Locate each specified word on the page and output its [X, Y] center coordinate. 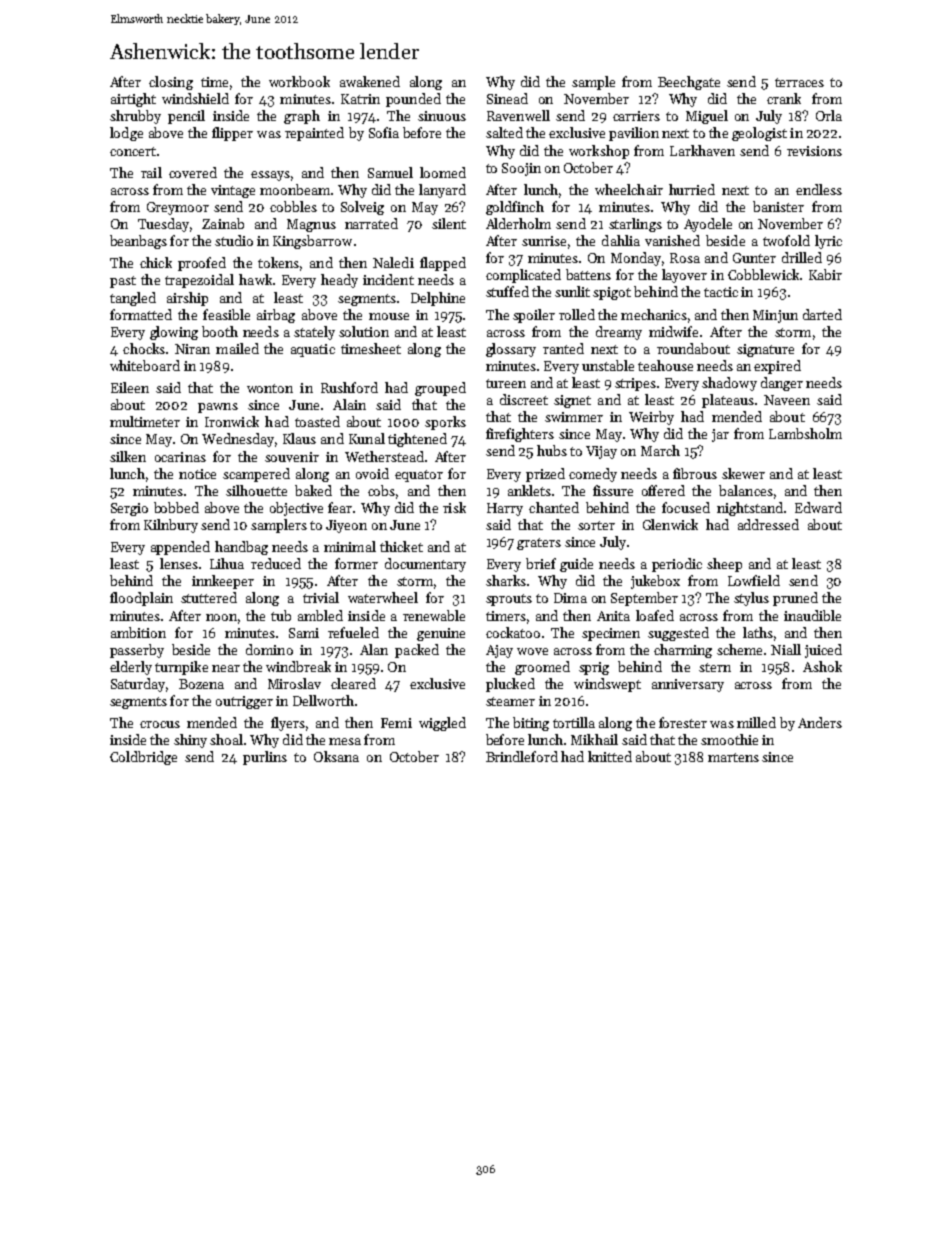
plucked [510, 685]
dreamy [619, 333]
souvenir [292, 457]
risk [454, 507]
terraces [799, 82]
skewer [743, 473]
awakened [370, 81]
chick [156, 262]
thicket [401, 546]
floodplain [141, 599]
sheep [724, 565]
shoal [226, 739]
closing [171, 83]
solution [364, 331]
